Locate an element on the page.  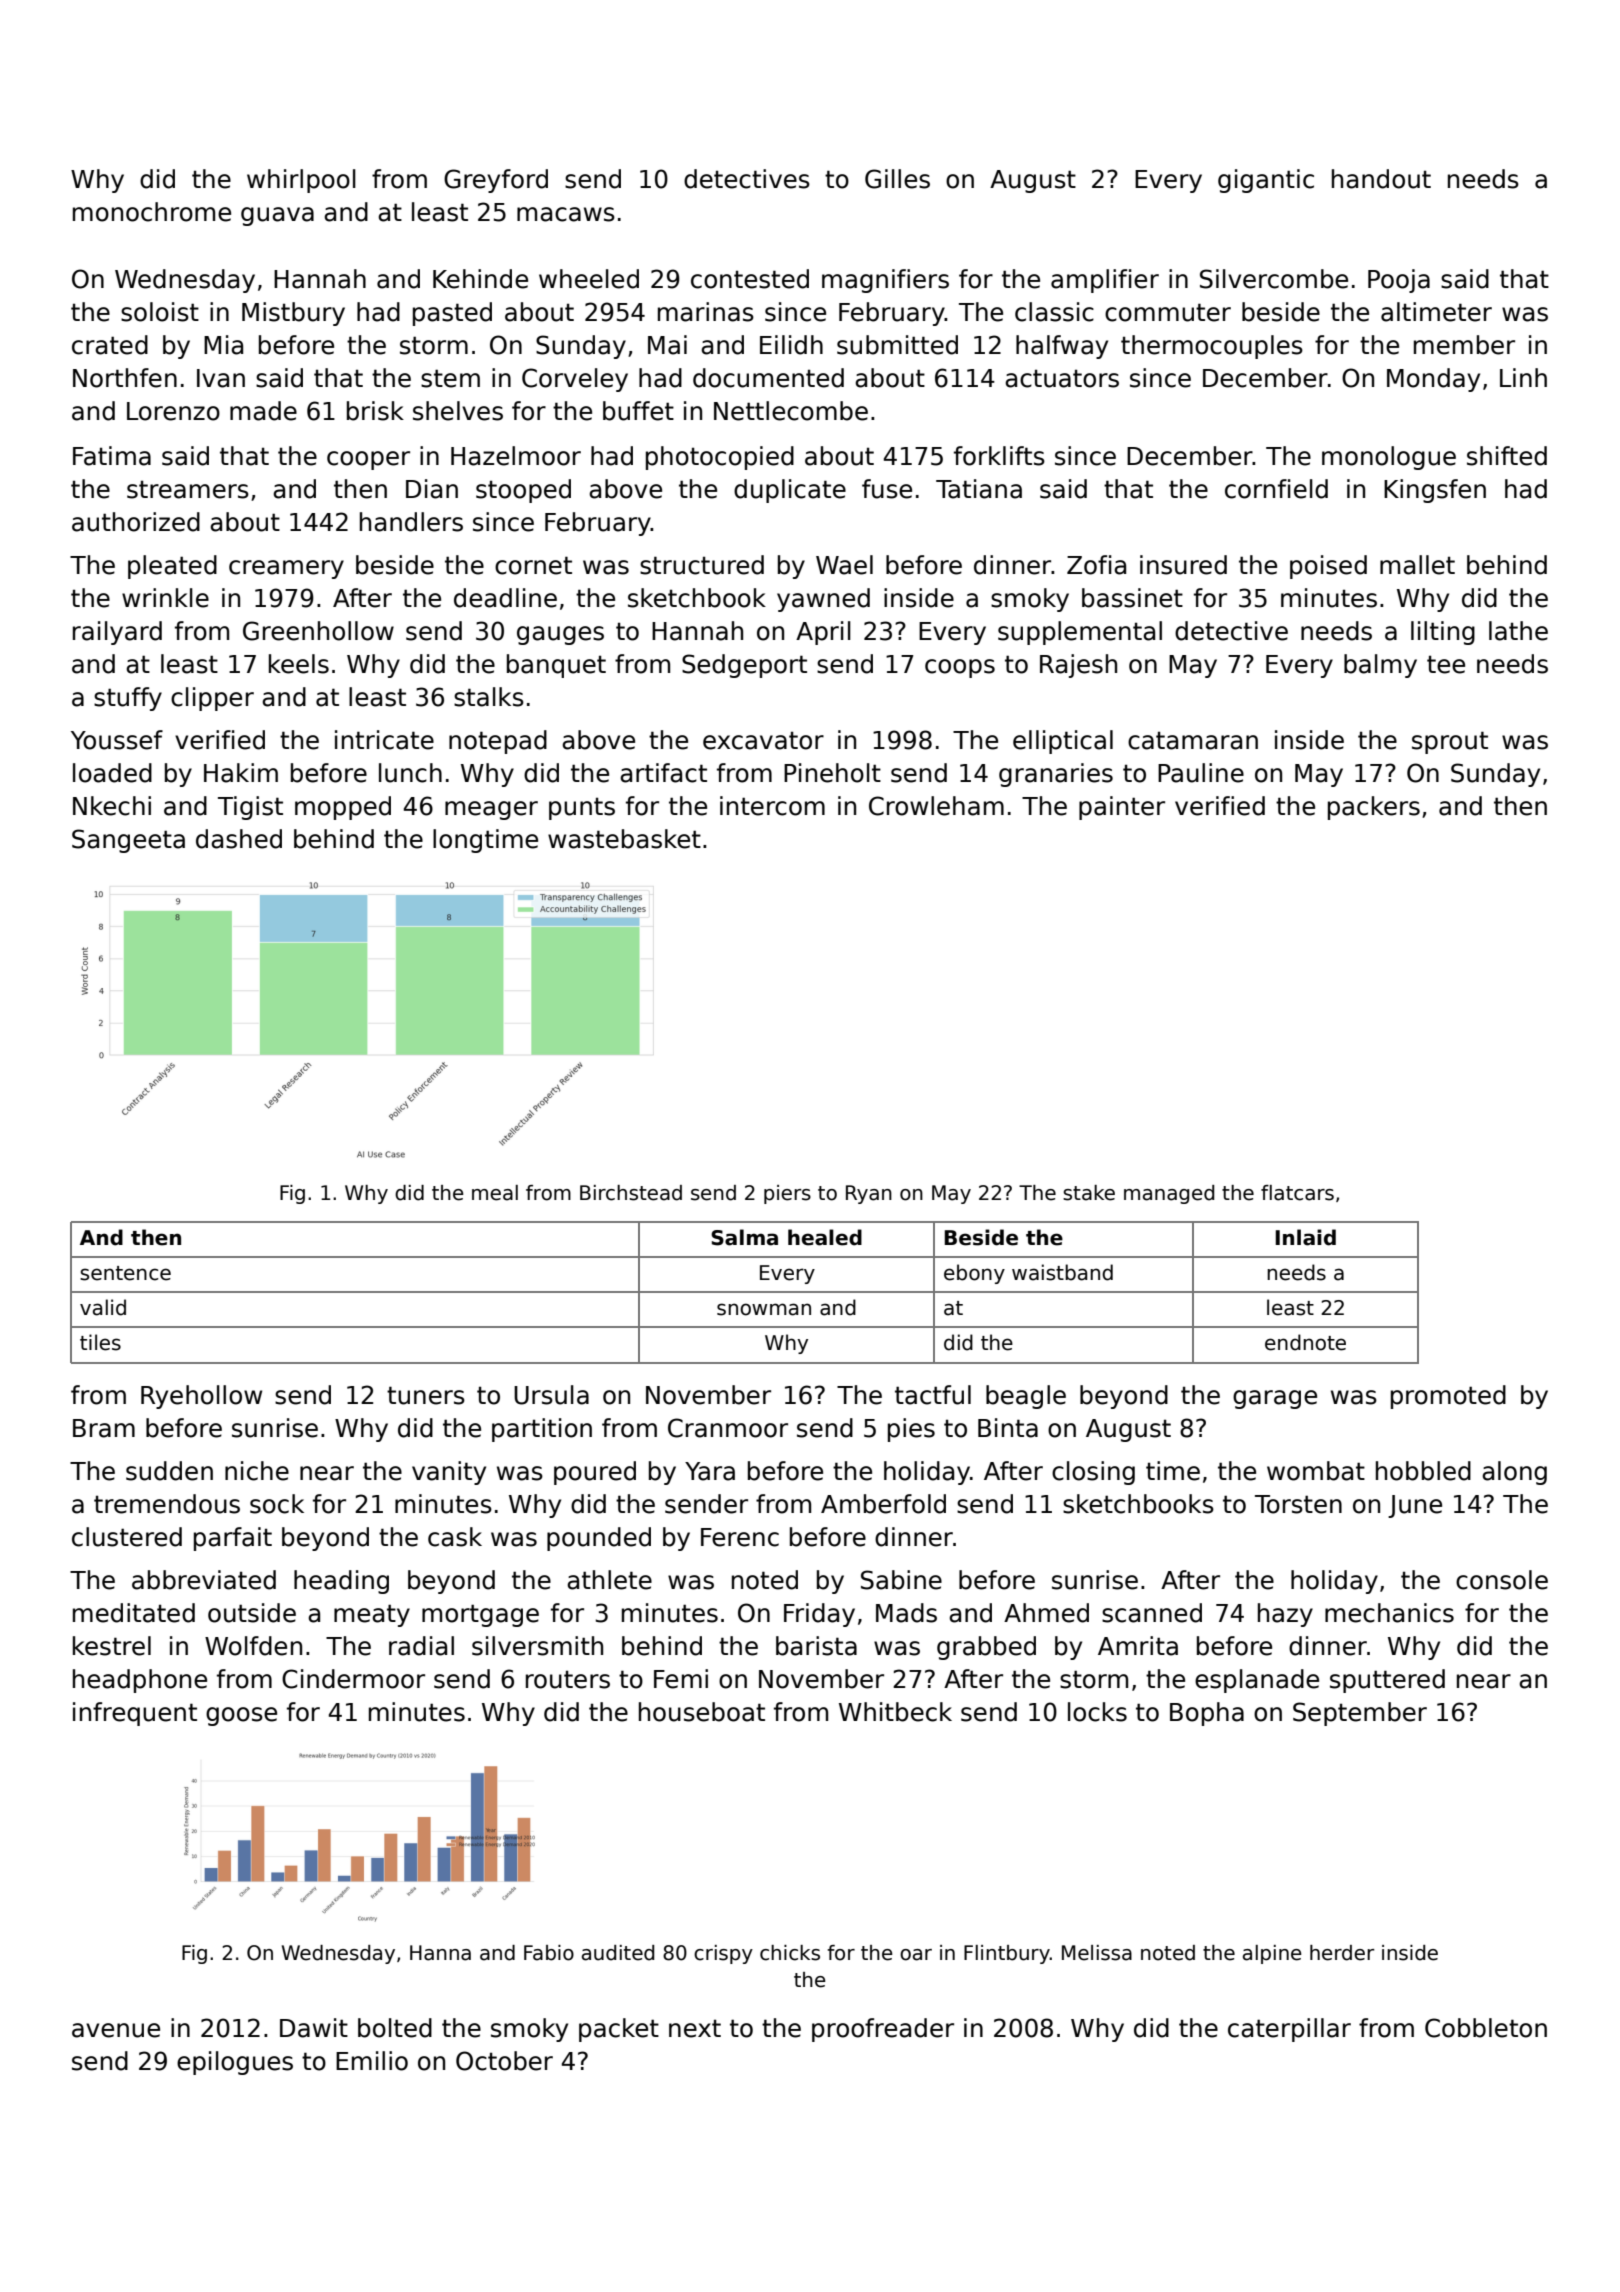
handout is located at coordinates (1381, 179).
